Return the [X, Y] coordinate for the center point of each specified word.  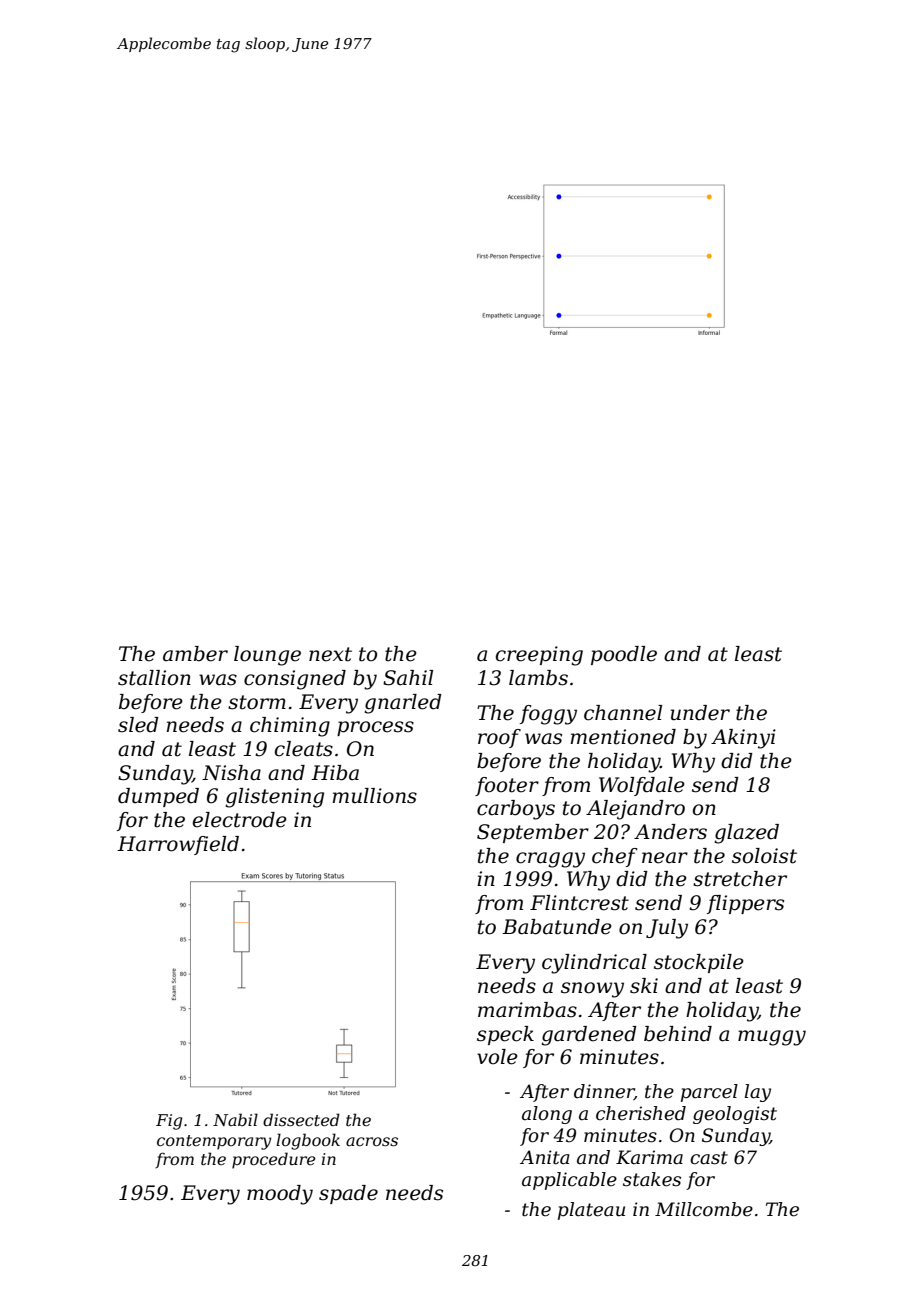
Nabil [235, 1119]
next [330, 654]
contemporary [214, 1142]
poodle [624, 655]
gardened [589, 1036]
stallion [154, 678]
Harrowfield [178, 845]
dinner [604, 1092]
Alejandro [635, 810]
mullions [374, 796]
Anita [545, 1157]
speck [505, 1035]
